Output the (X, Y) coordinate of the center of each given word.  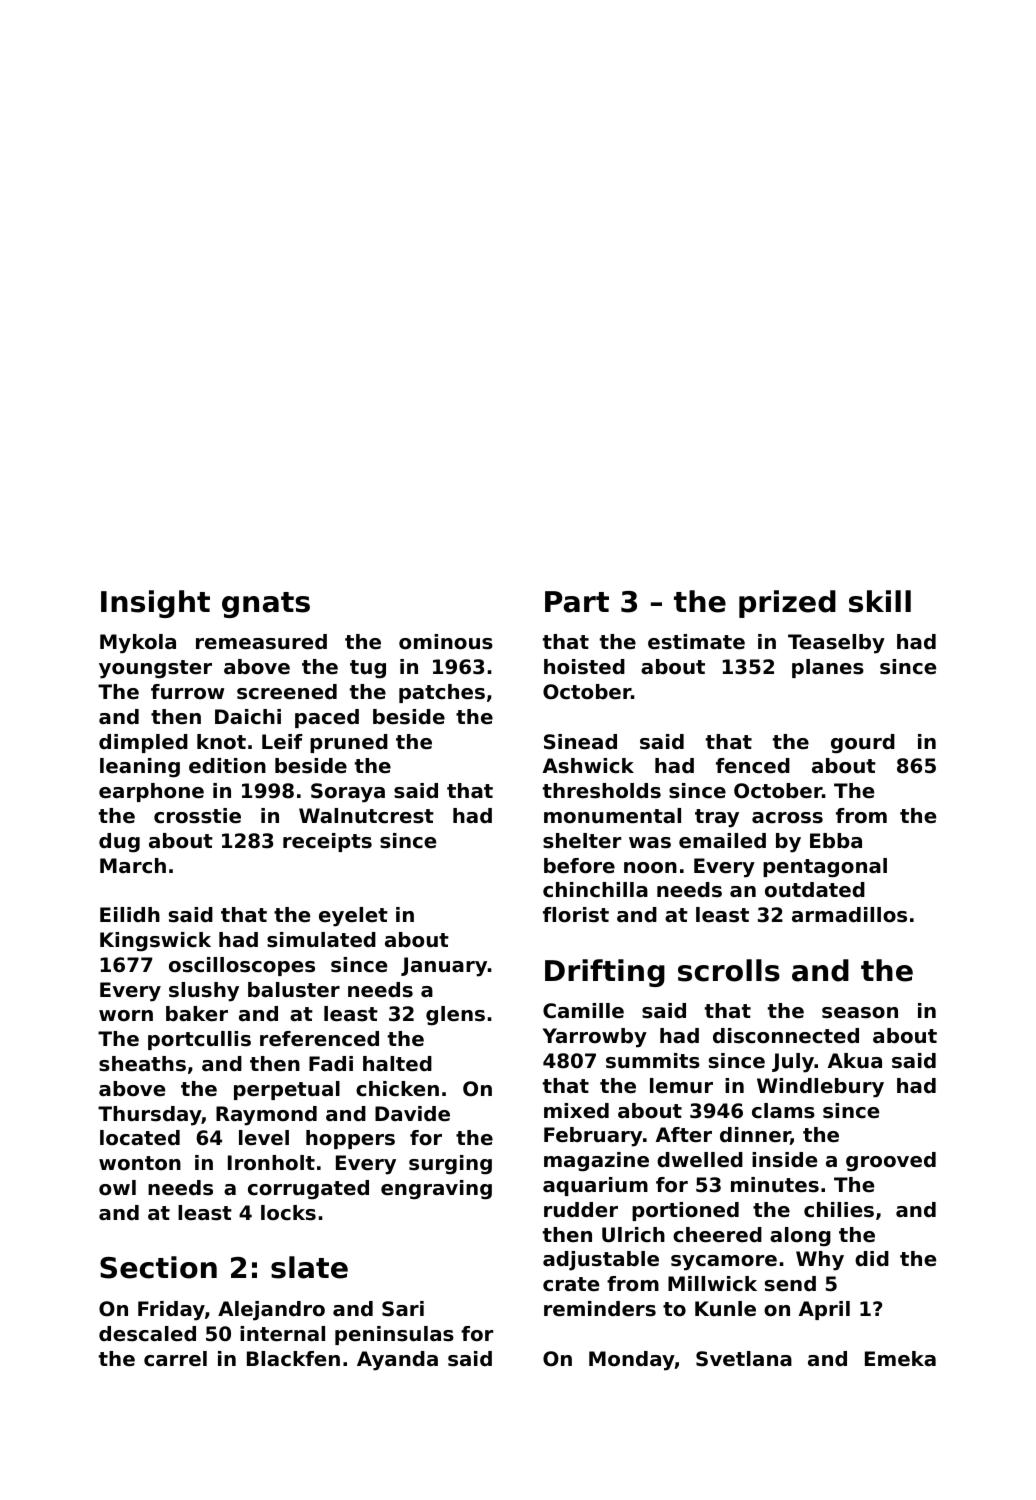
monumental (612, 816)
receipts (327, 842)
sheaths (142, 1064)
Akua (855, 1061)
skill (880, 601)
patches (442, 693)
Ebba (836, 841)
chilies (839, 1210)
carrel (175, 1359)
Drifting (605, 973)
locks (288, 1213)
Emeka (900, 1359)
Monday (632, 1361)
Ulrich (633, 1235)
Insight (155, 604)
